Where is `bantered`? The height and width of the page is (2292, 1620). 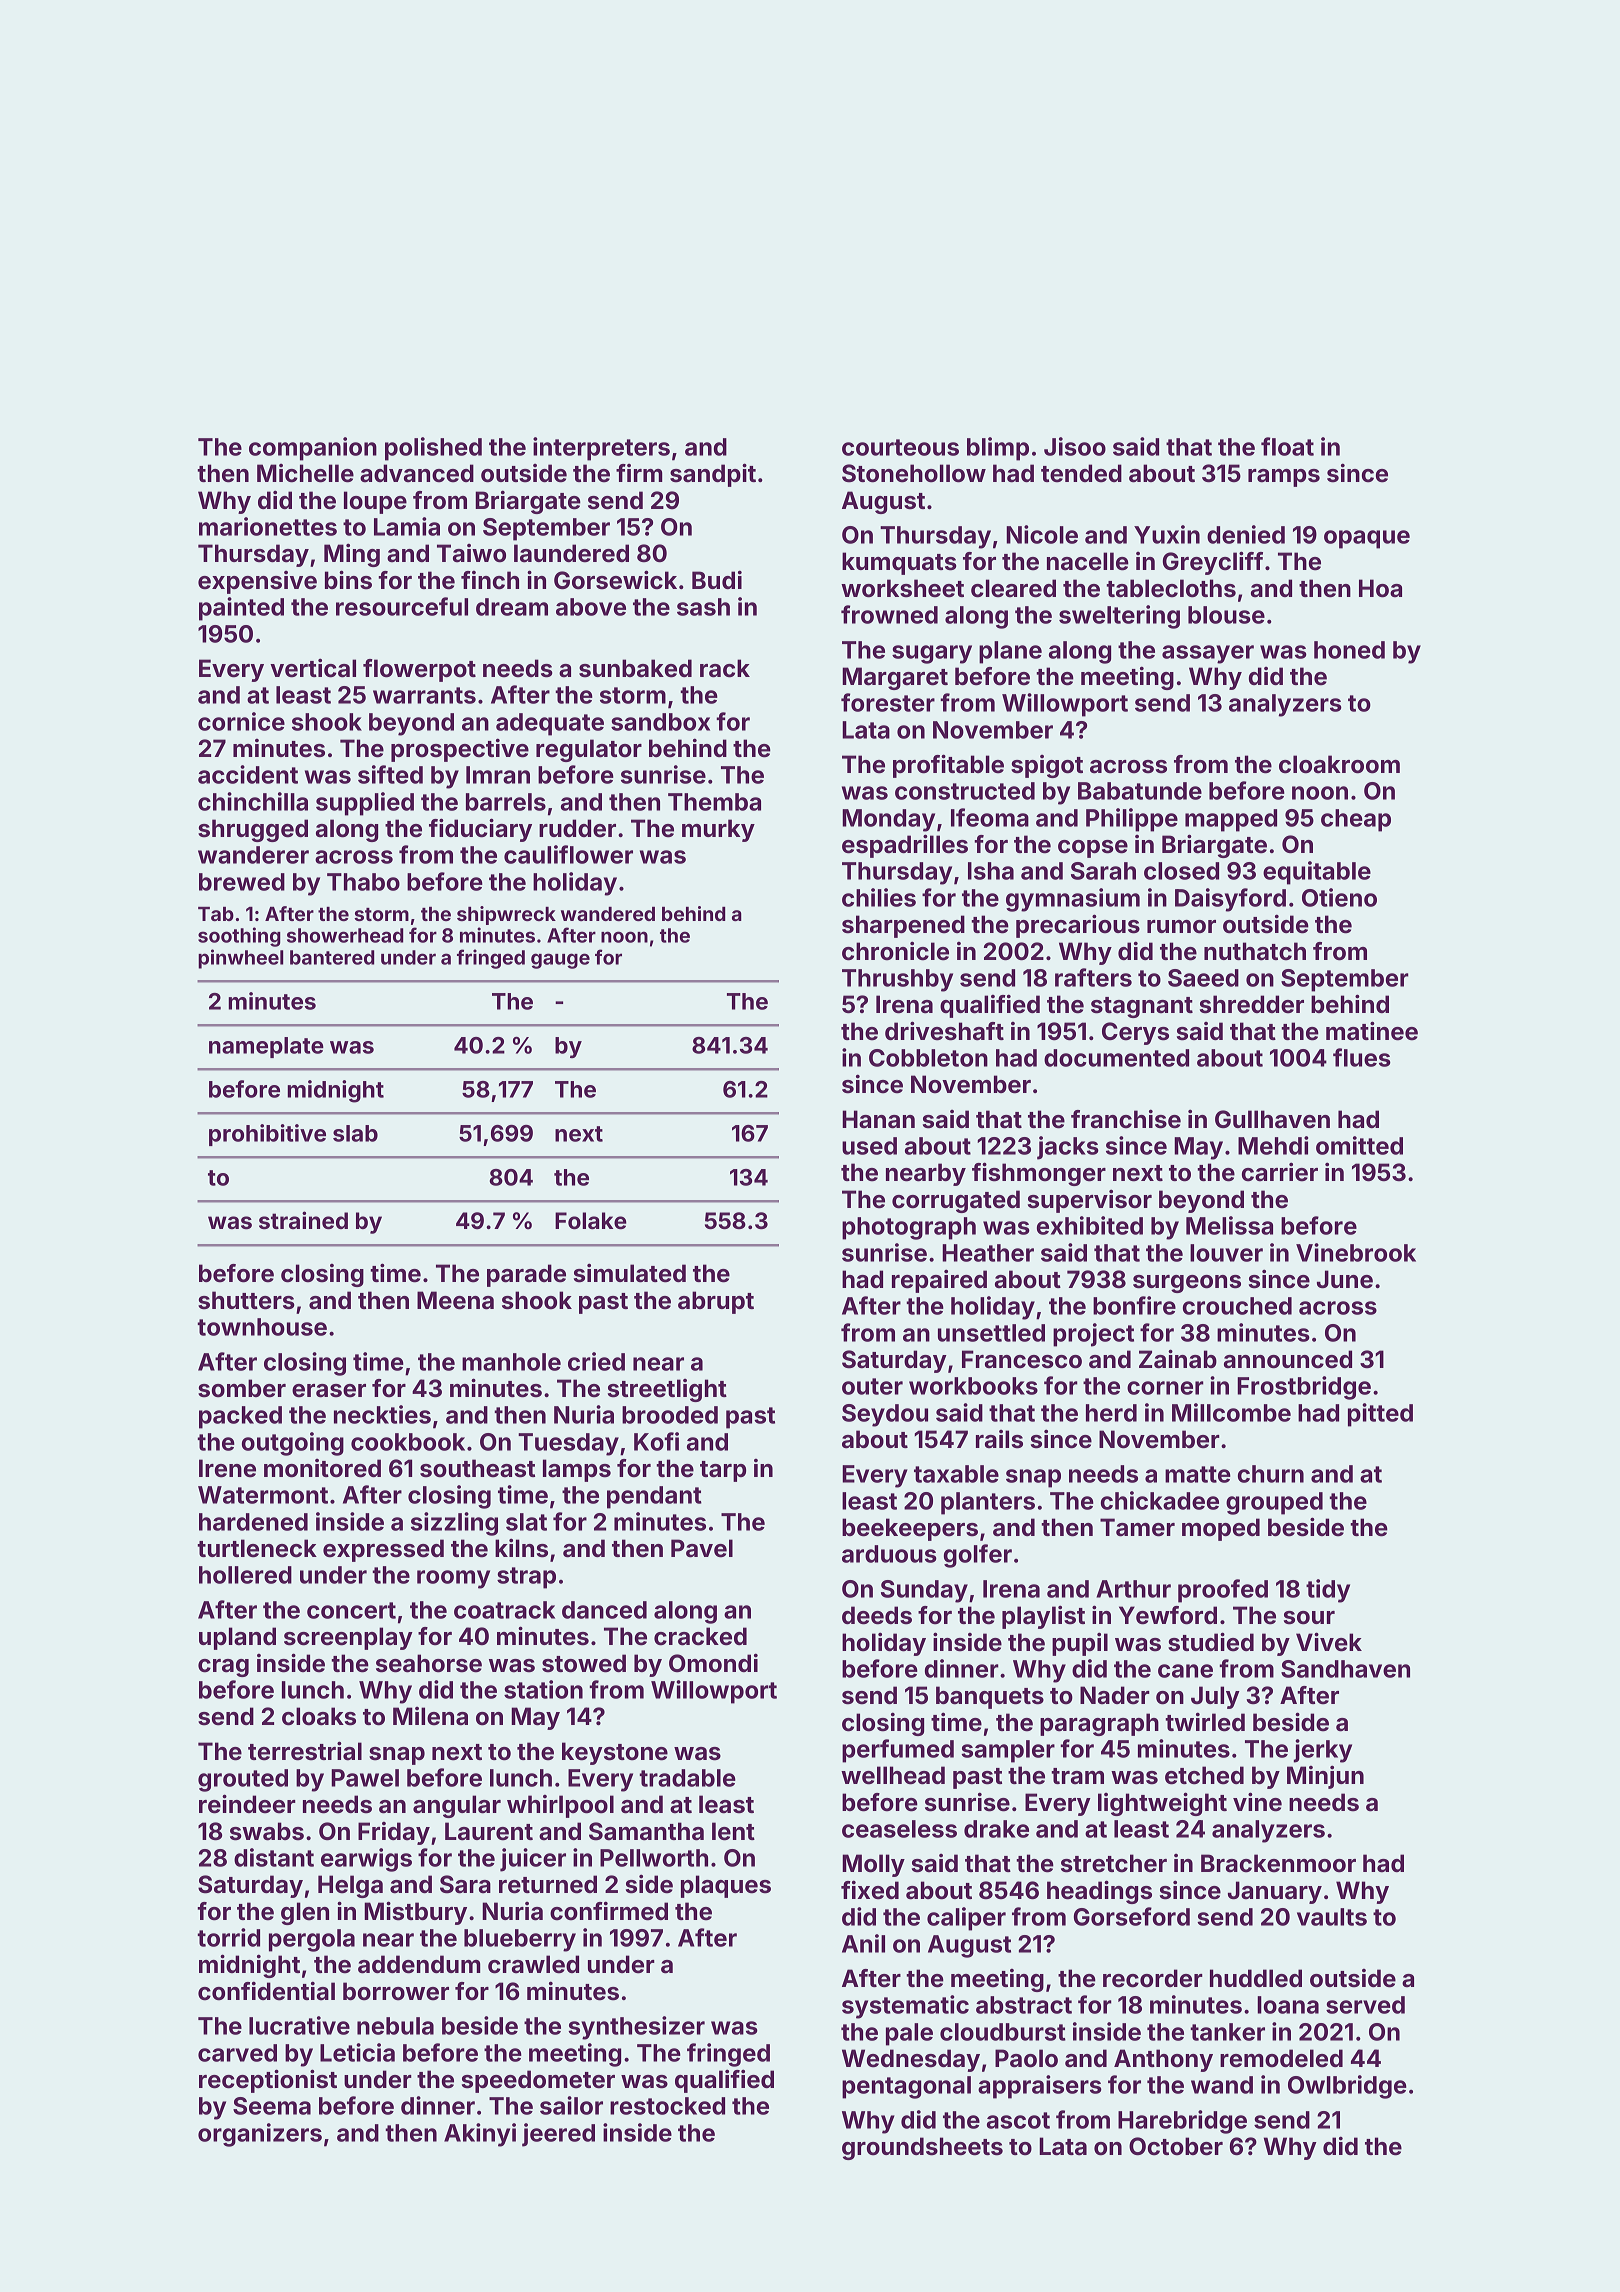 bantered is located at coordinates (332, 957).
